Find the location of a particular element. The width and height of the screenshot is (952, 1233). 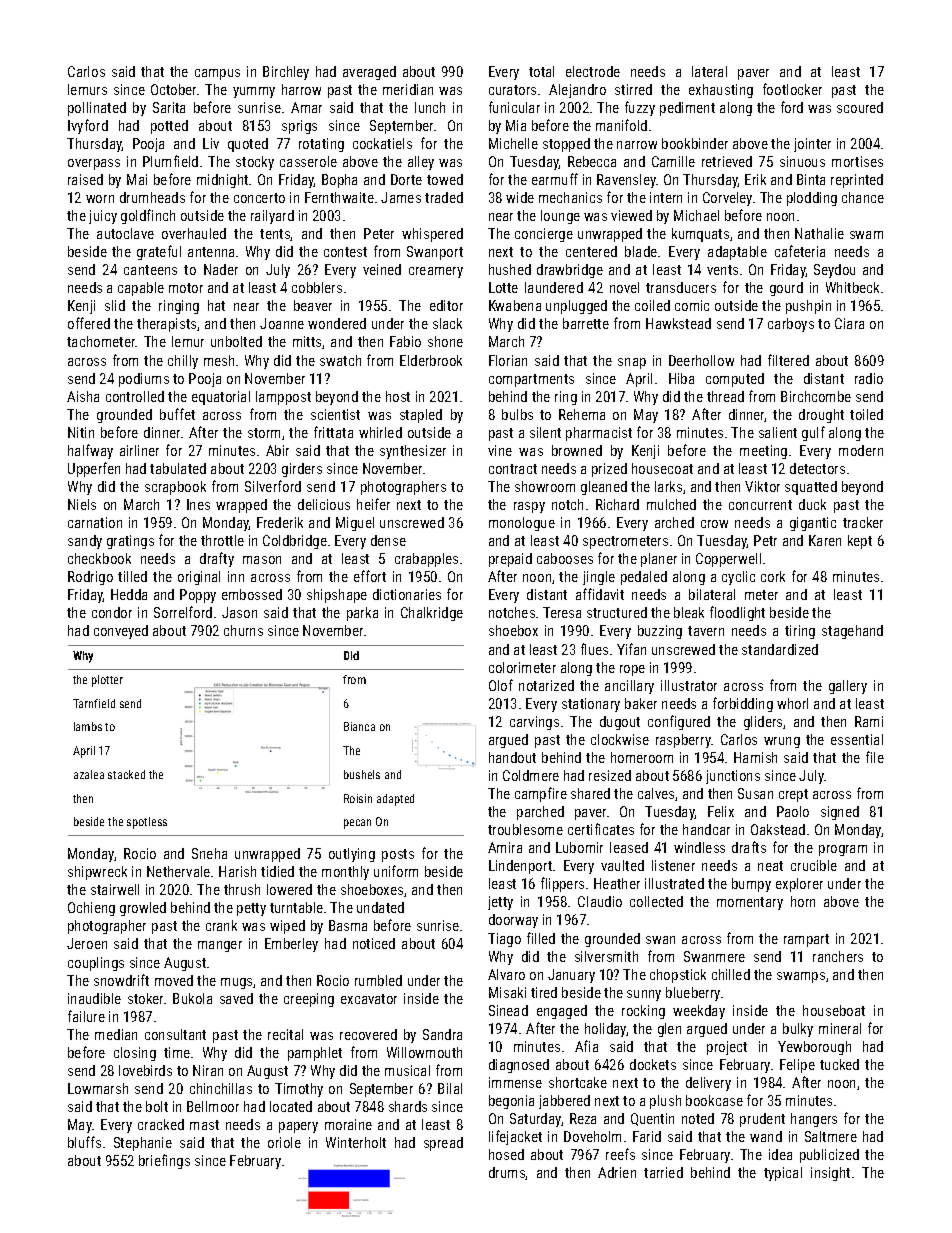

pollinated is located at coordinates (97, 109).
